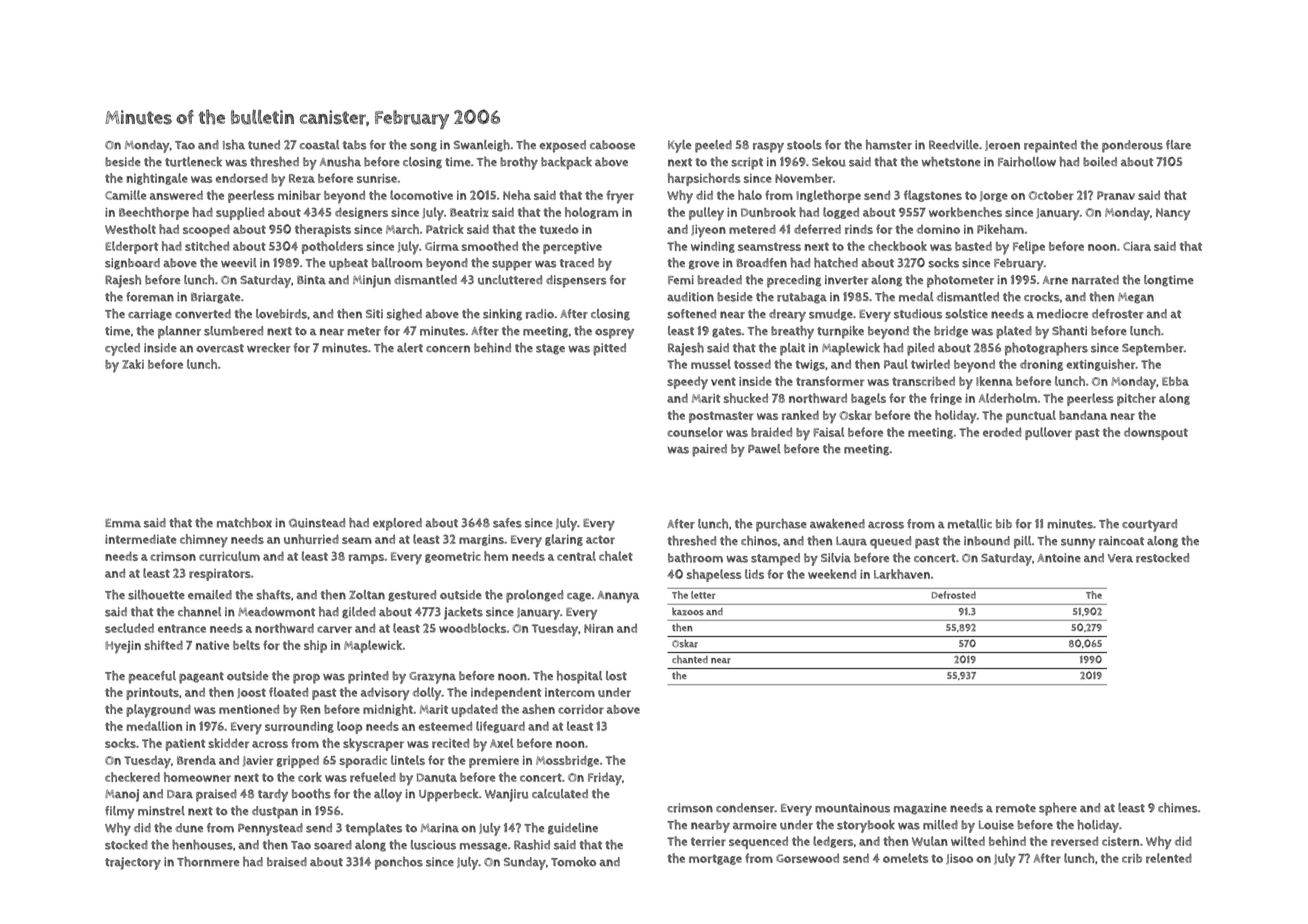 The image size is (1308, 924). I want to click on speedy, so click(687, 382).
